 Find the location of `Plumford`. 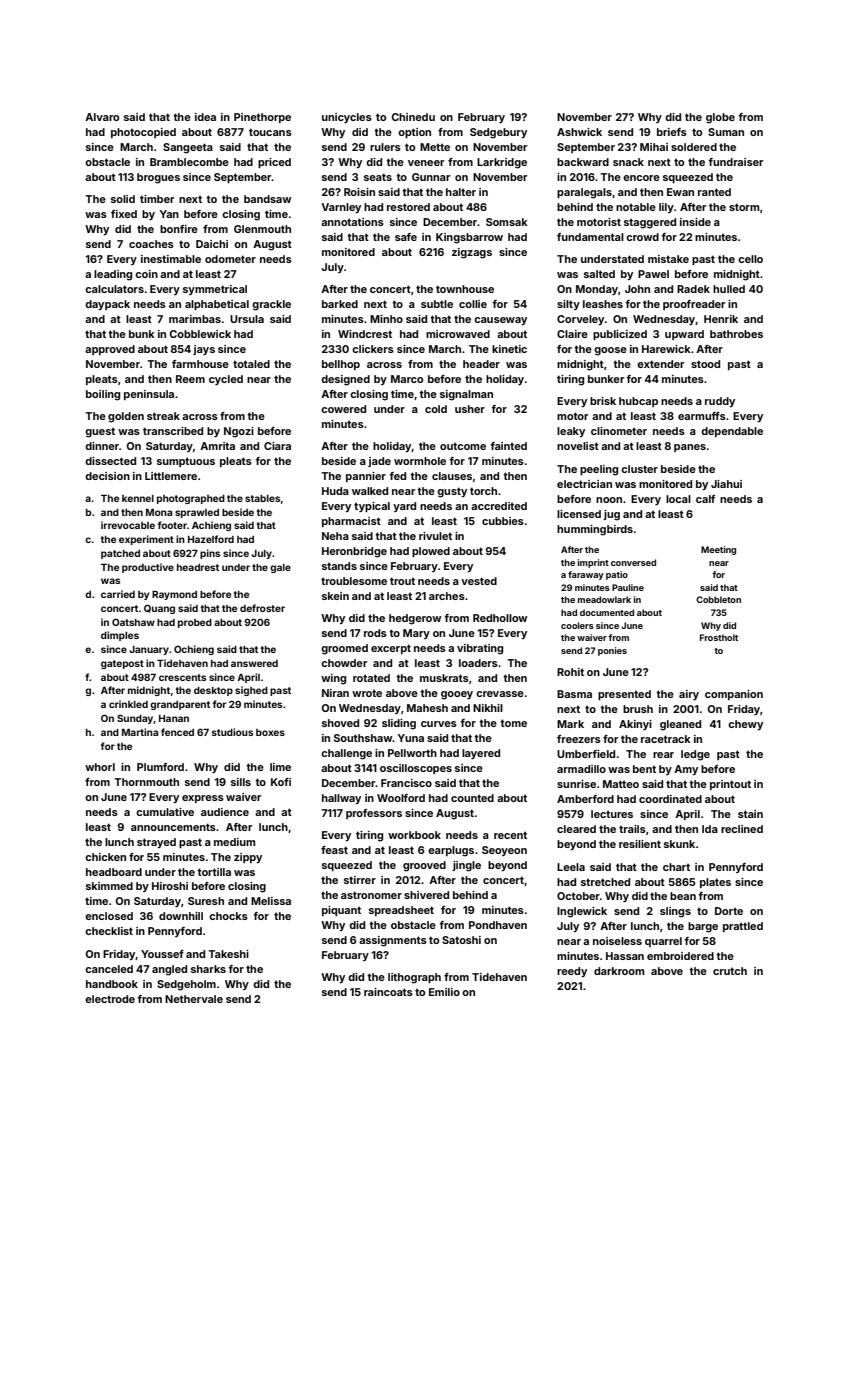

Plumford is located at coordinates (160, 767).
